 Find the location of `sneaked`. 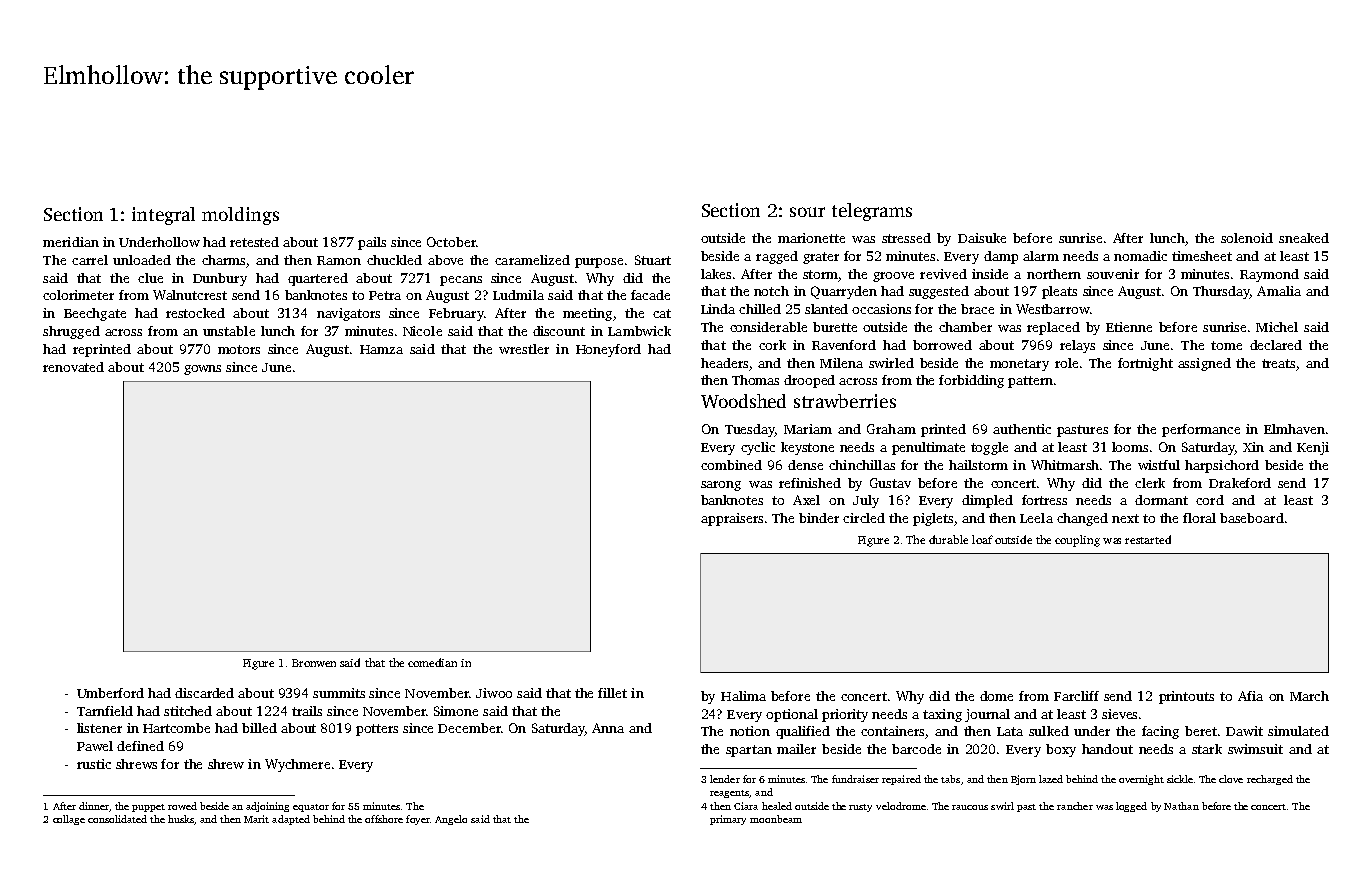

sneaked is located at coordinates (1304, 238).
